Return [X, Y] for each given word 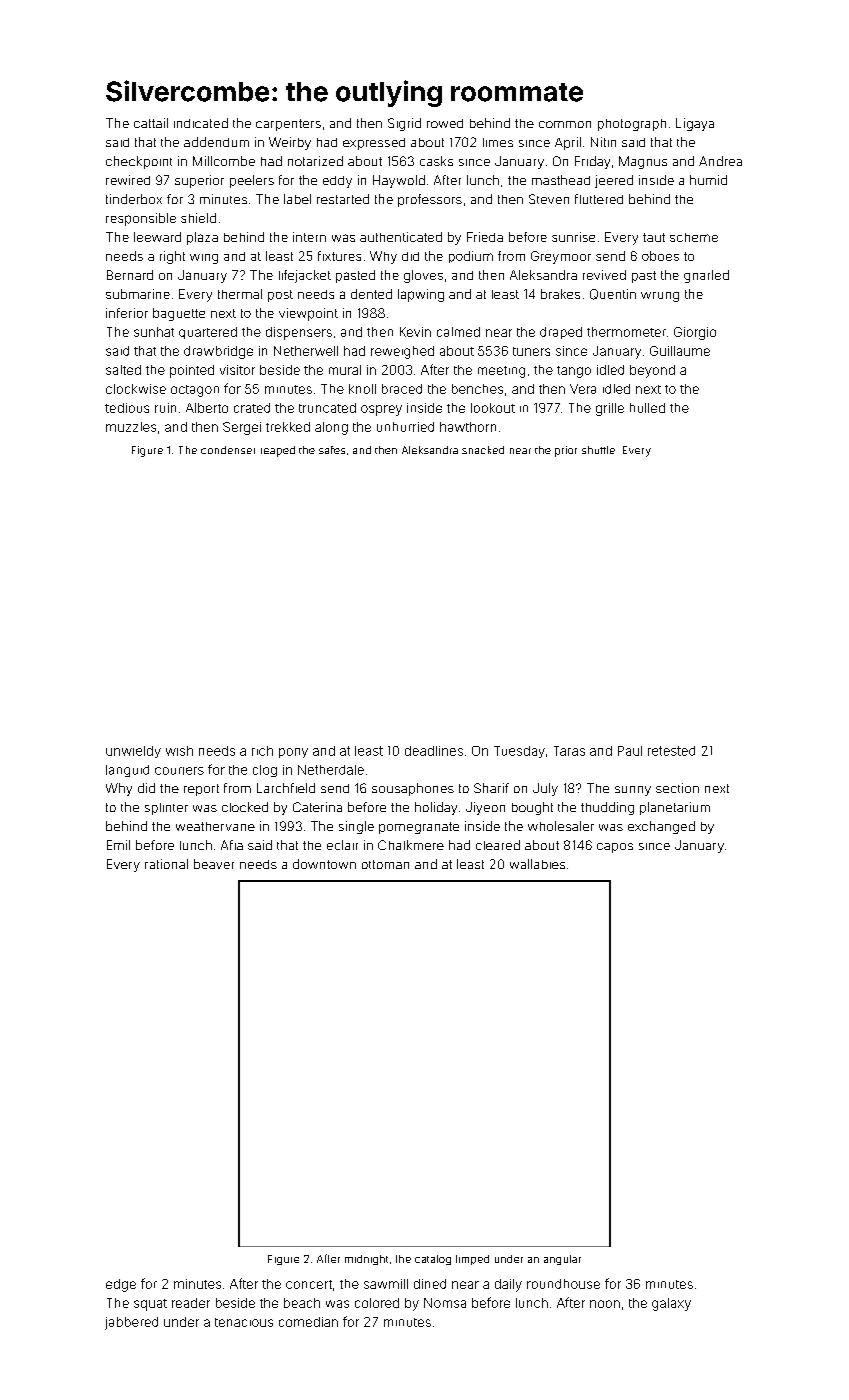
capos [615, 848]
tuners [531, 351]
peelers [252, 181]
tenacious [244, 1322]
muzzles [131, 427]
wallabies [537, 864]
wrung [660, 297]
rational [166, 864]
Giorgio [695, 333]
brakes [560, 294]
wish [179, 751]
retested [671, 751]
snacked [483, 450]
